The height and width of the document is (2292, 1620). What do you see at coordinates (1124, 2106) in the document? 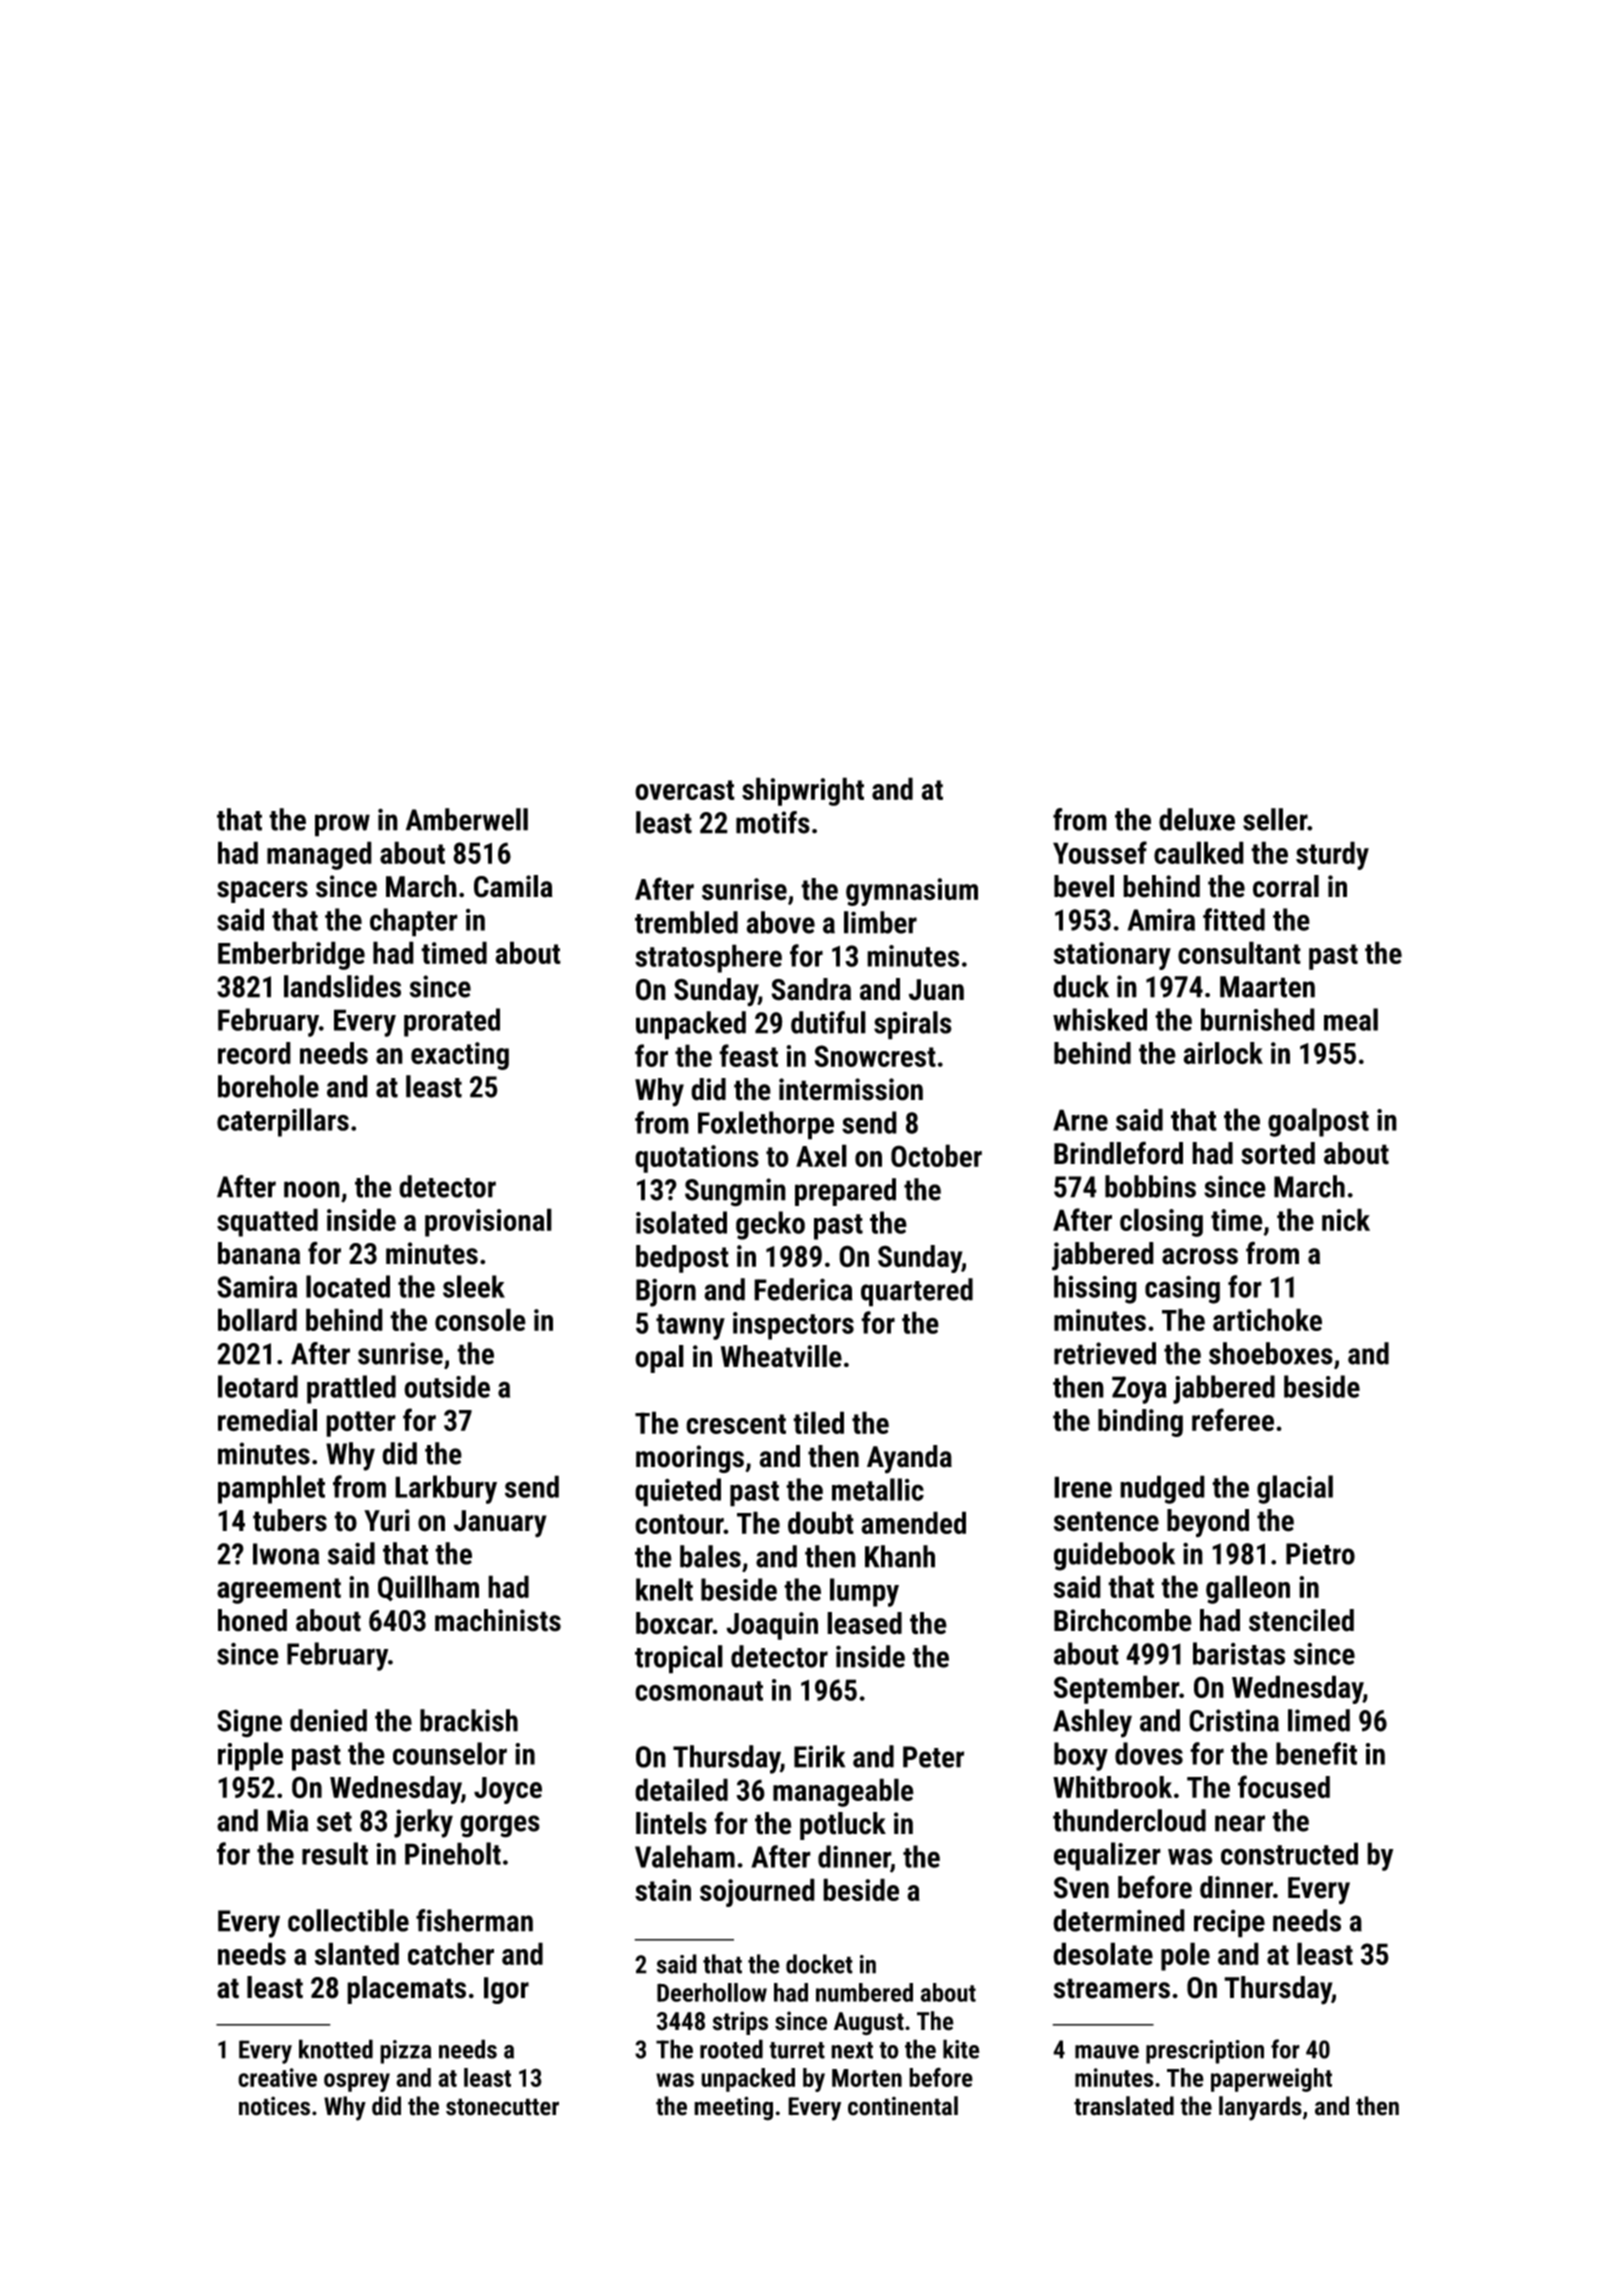
I see `translated` at bounding box center [1124, 2106].
